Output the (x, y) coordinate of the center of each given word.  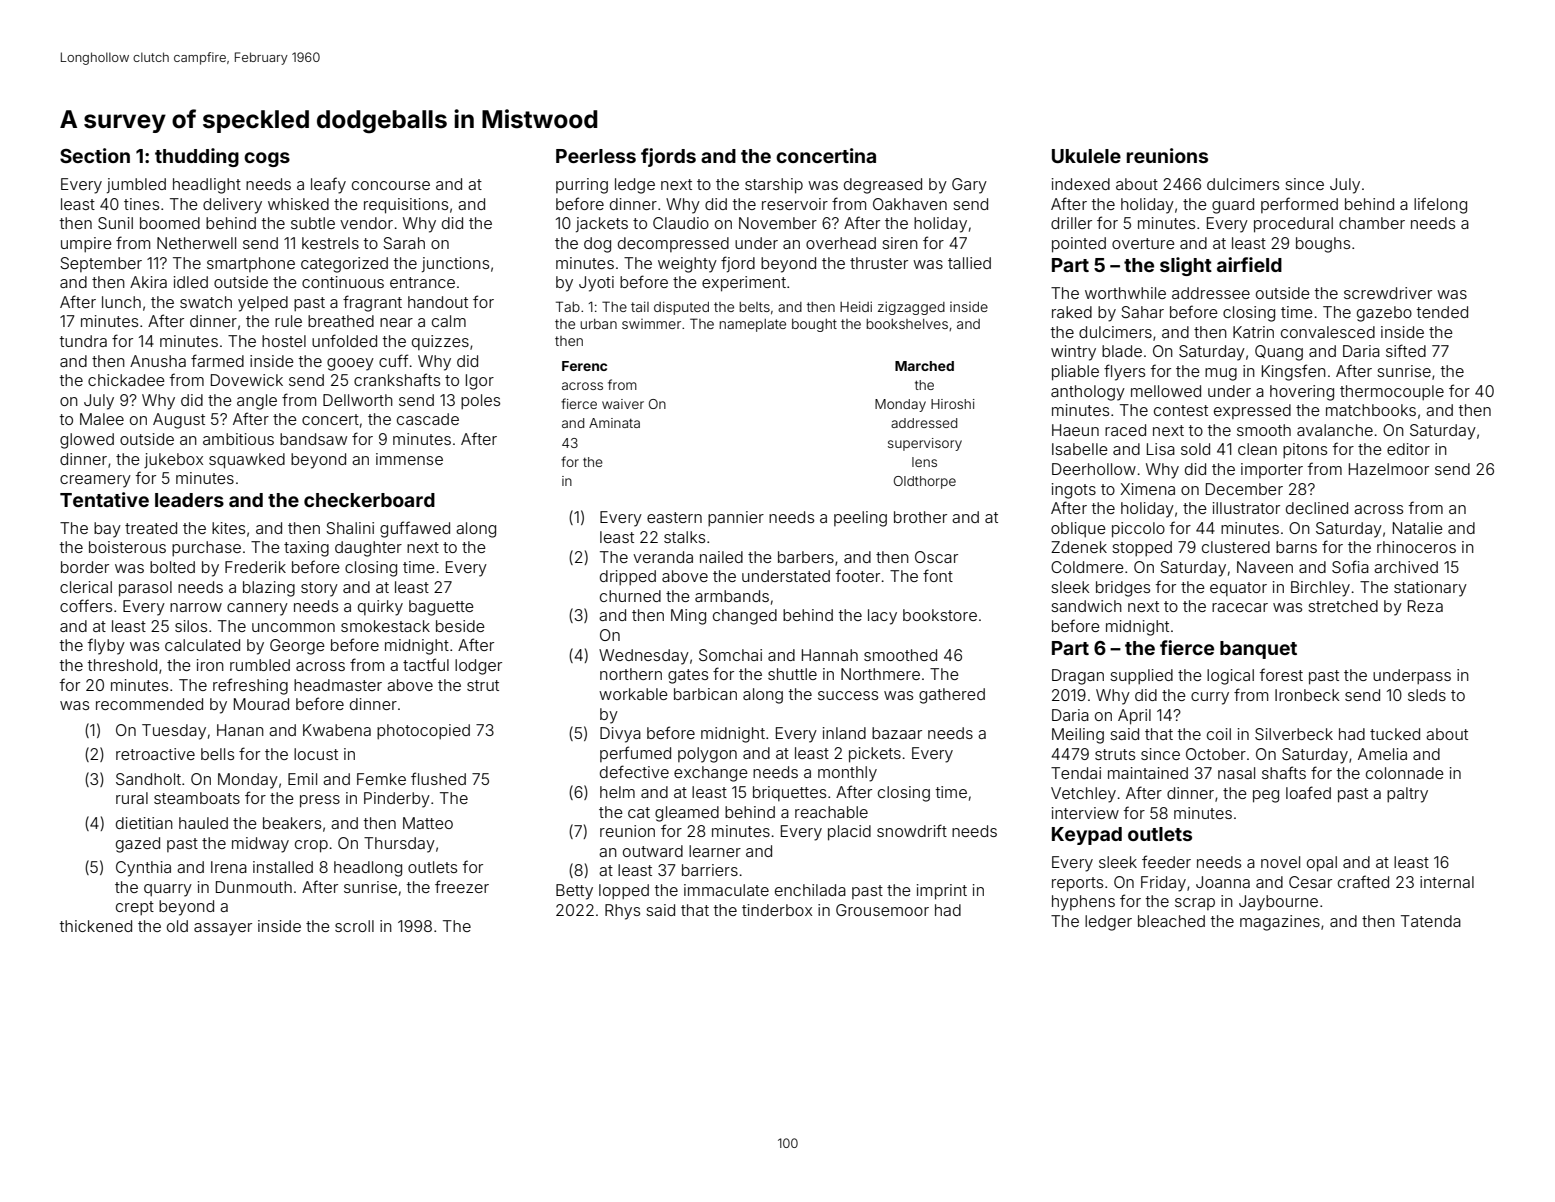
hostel (284, 341)
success (848, 695)
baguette (441, 608)
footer (858, 575)
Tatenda (1431, 921)
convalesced (1328, 332)
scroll (354, 926)
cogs (267, 159)
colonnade (1405, 773)
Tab (568, 306)
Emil (302, 779)
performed (1299, 205)
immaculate (726, 890)
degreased (883, 186)
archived (1406, 567)
